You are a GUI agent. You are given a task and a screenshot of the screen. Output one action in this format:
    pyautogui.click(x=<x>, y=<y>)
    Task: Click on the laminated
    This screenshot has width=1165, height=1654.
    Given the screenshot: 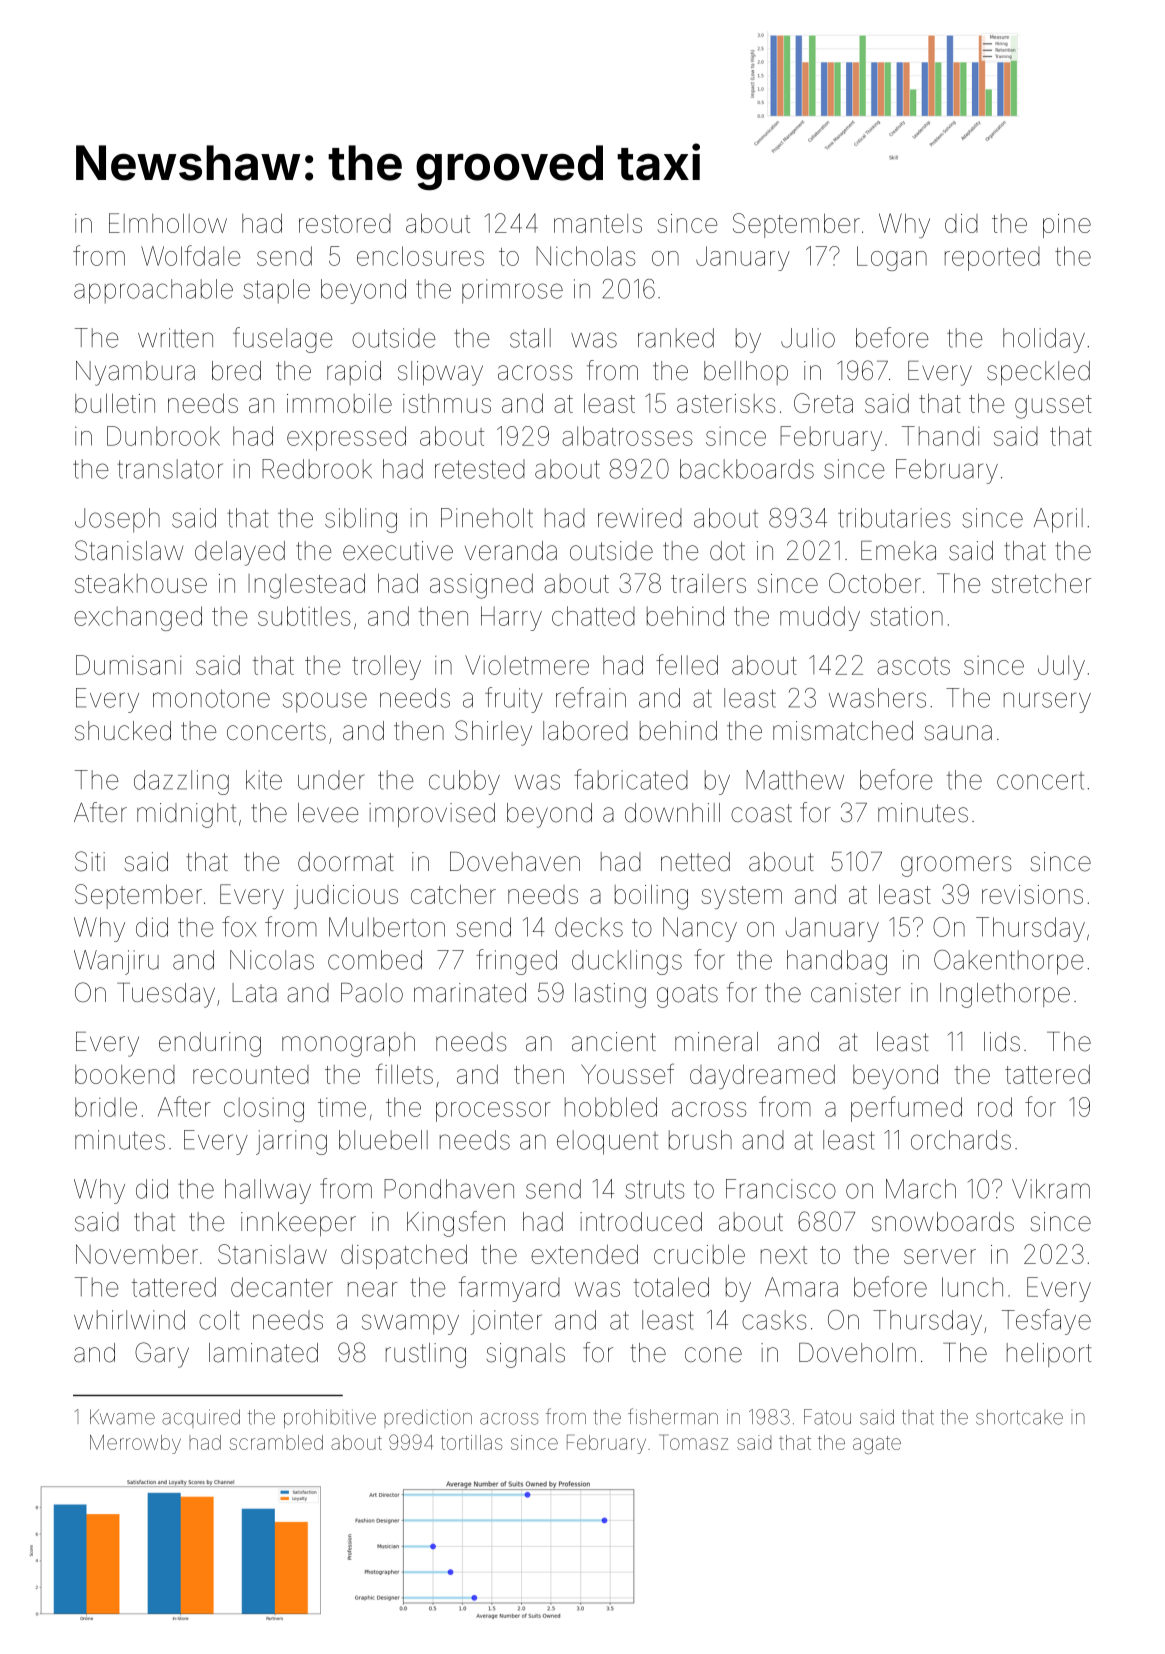 What is the action you would take?
    pyautogui.click(x=263, y=1353)
